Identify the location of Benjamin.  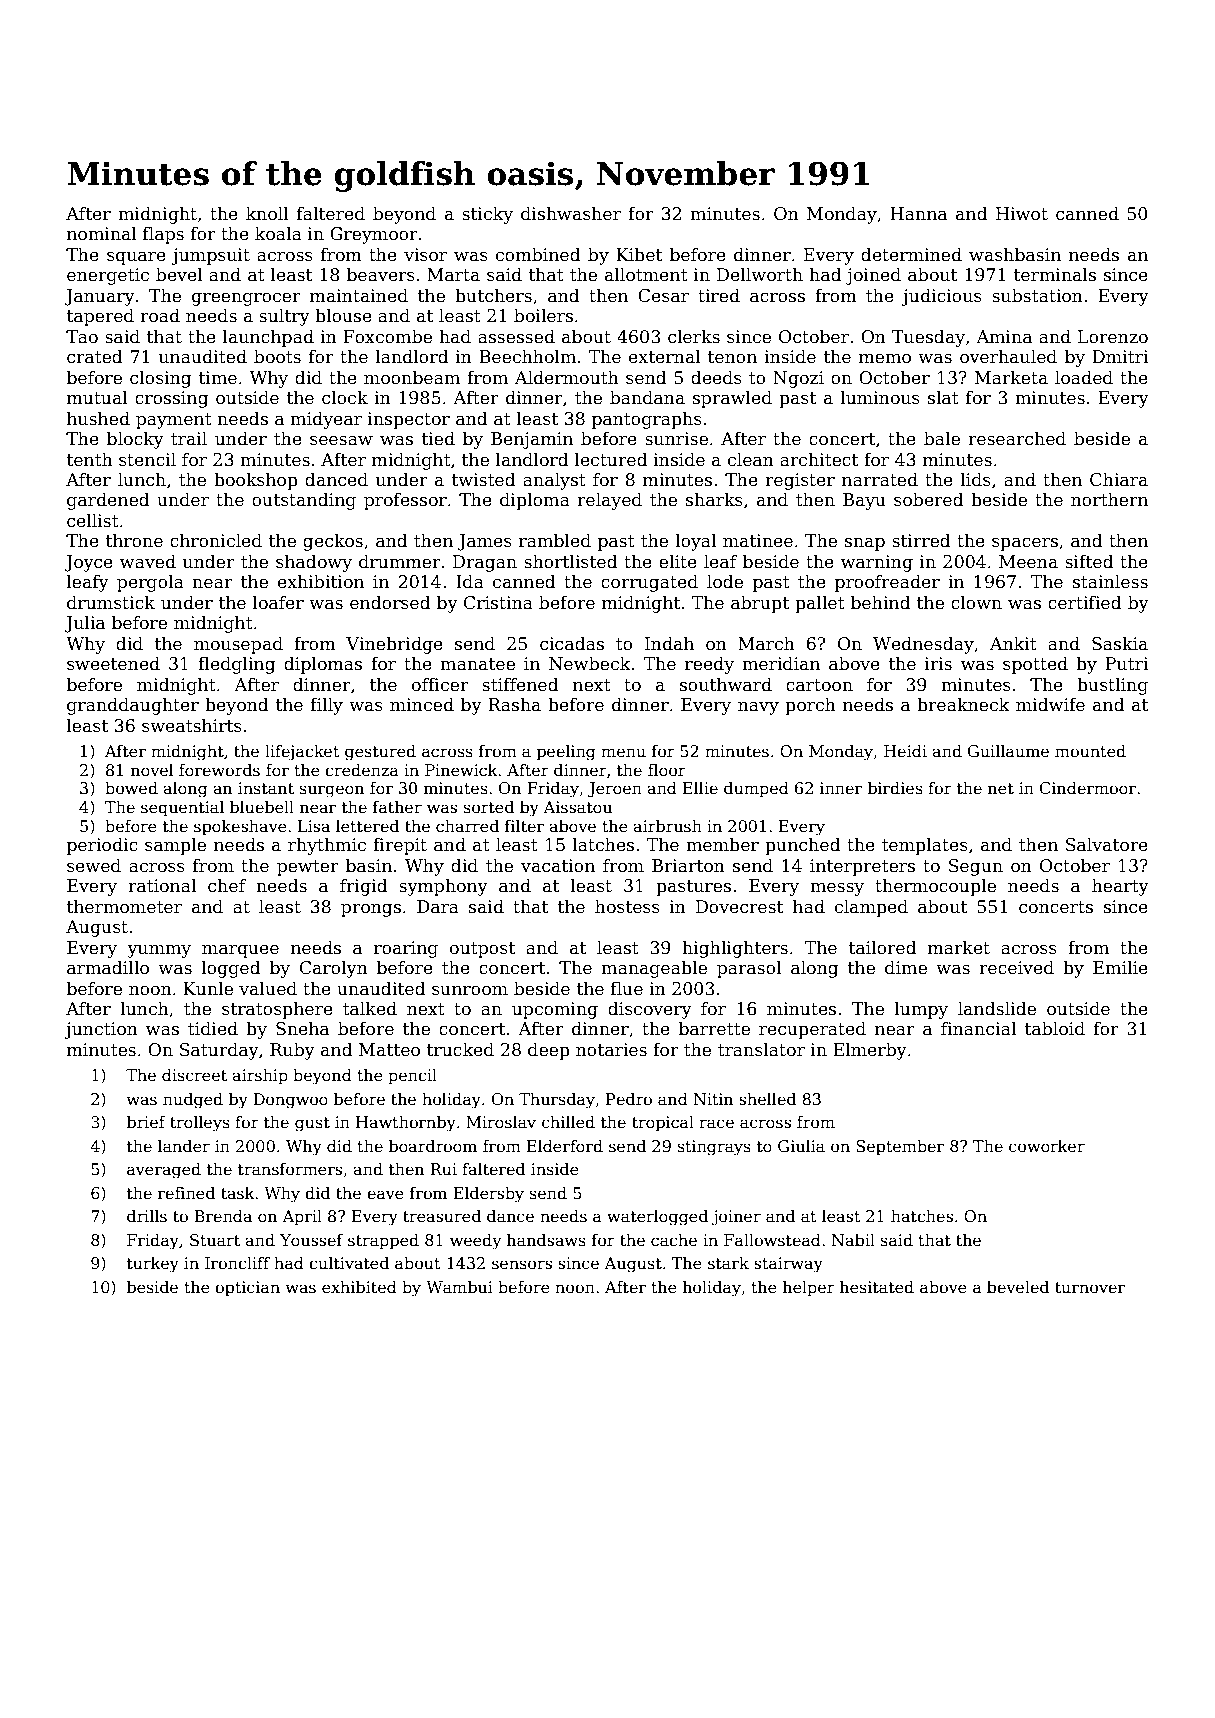
(532, 440).
